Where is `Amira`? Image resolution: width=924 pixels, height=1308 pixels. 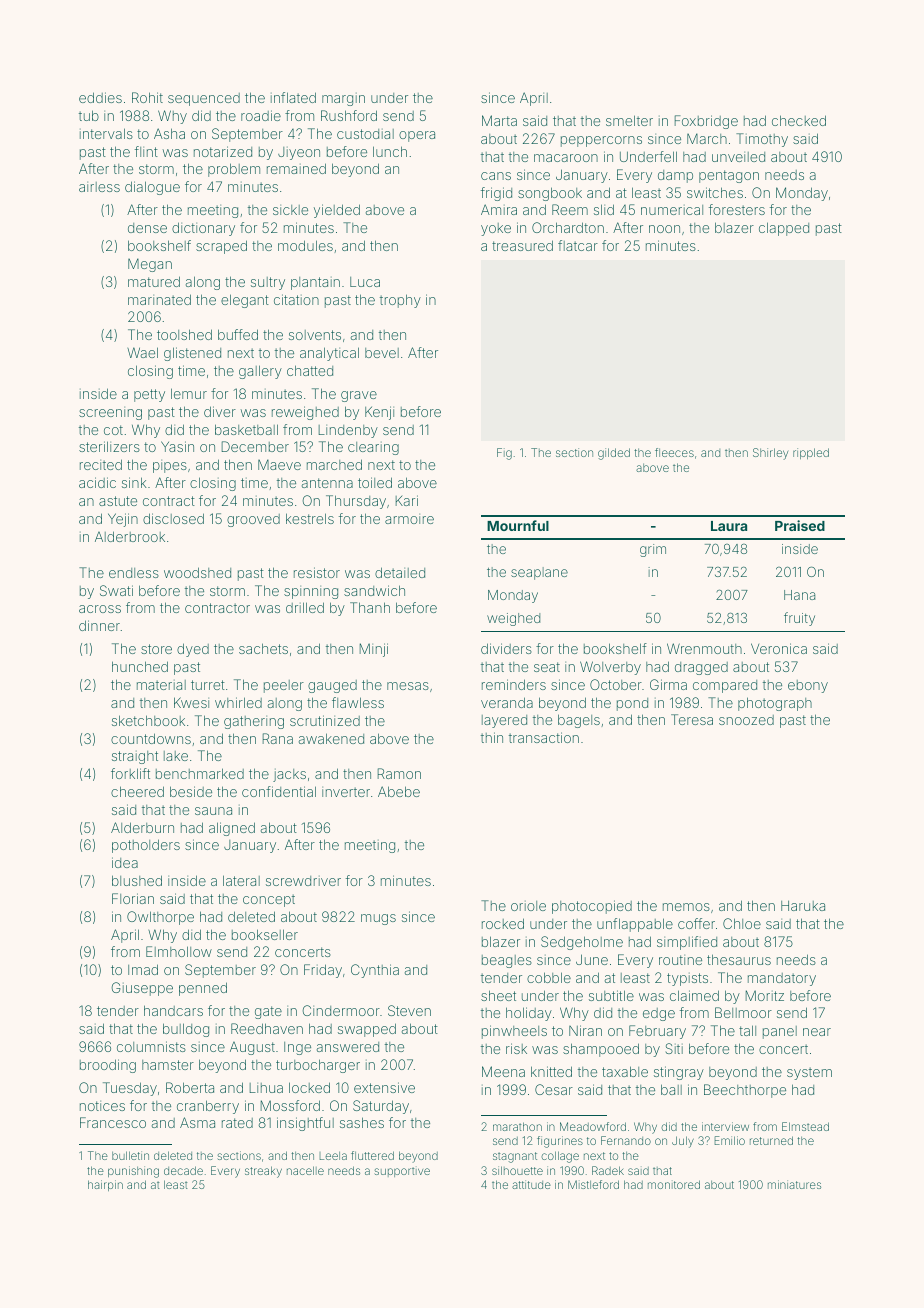 Amira is located at coordinates (499, 209).
